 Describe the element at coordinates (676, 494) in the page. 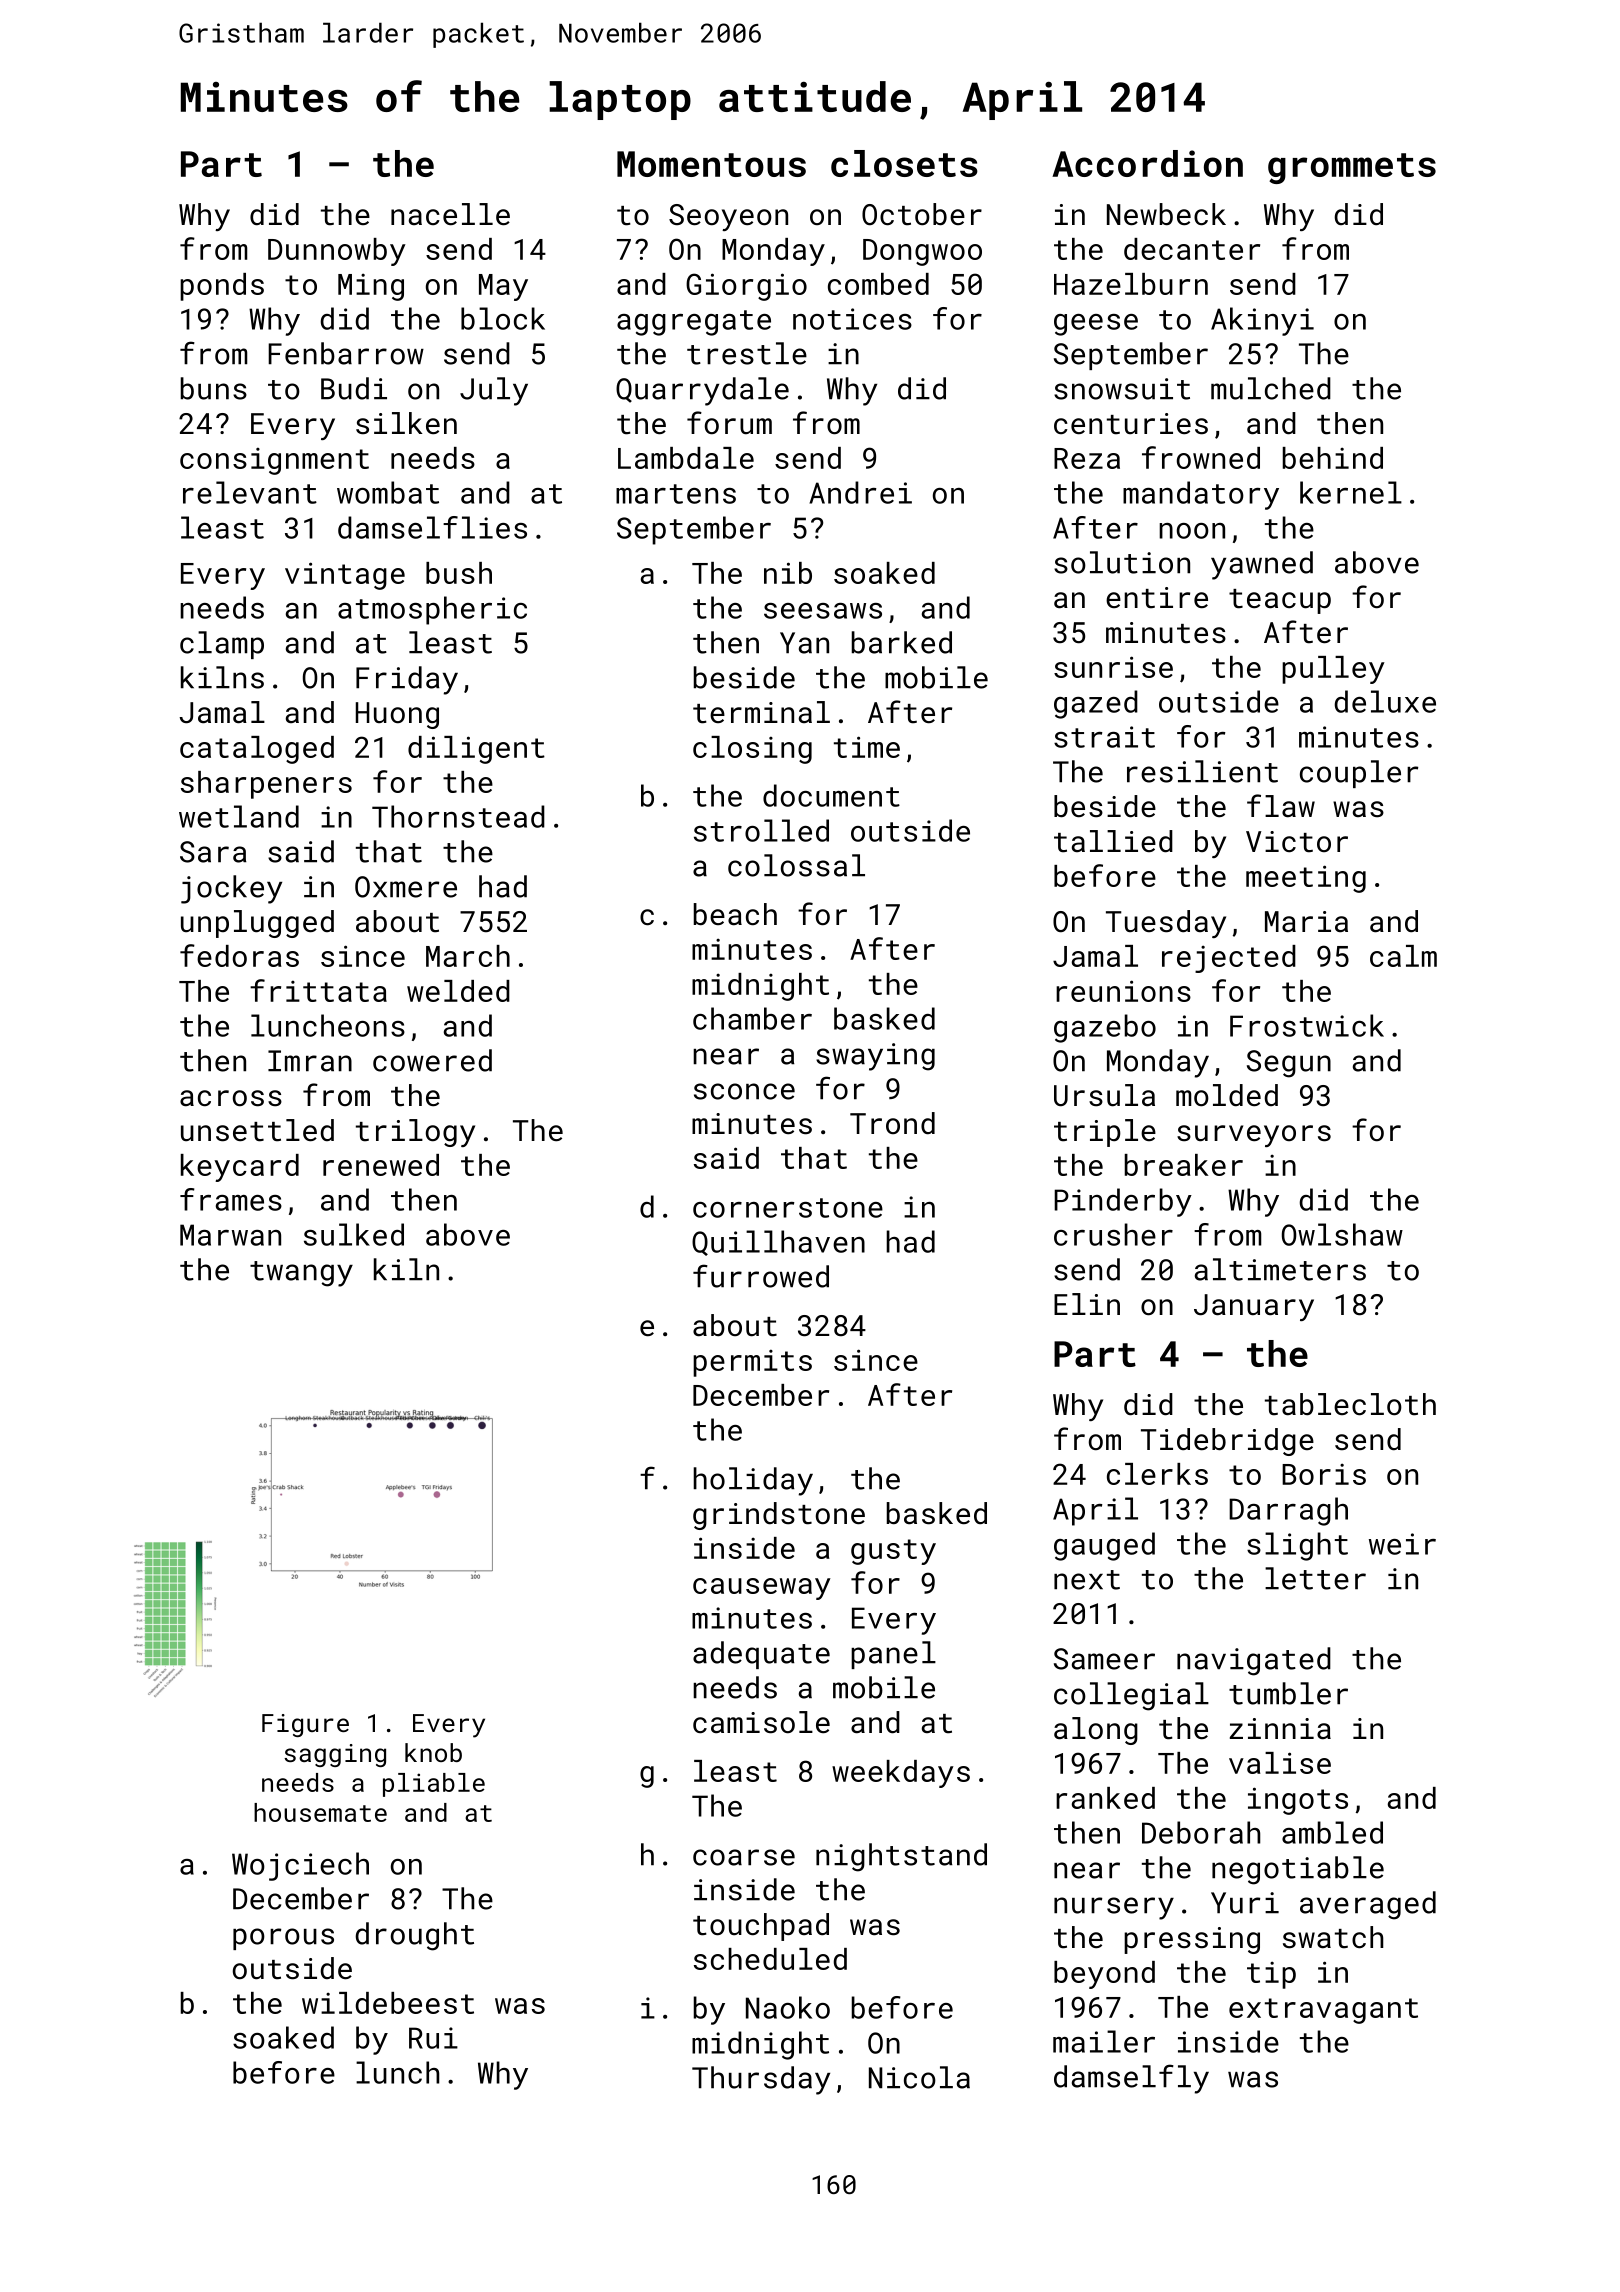

I see `martens` at that location.
